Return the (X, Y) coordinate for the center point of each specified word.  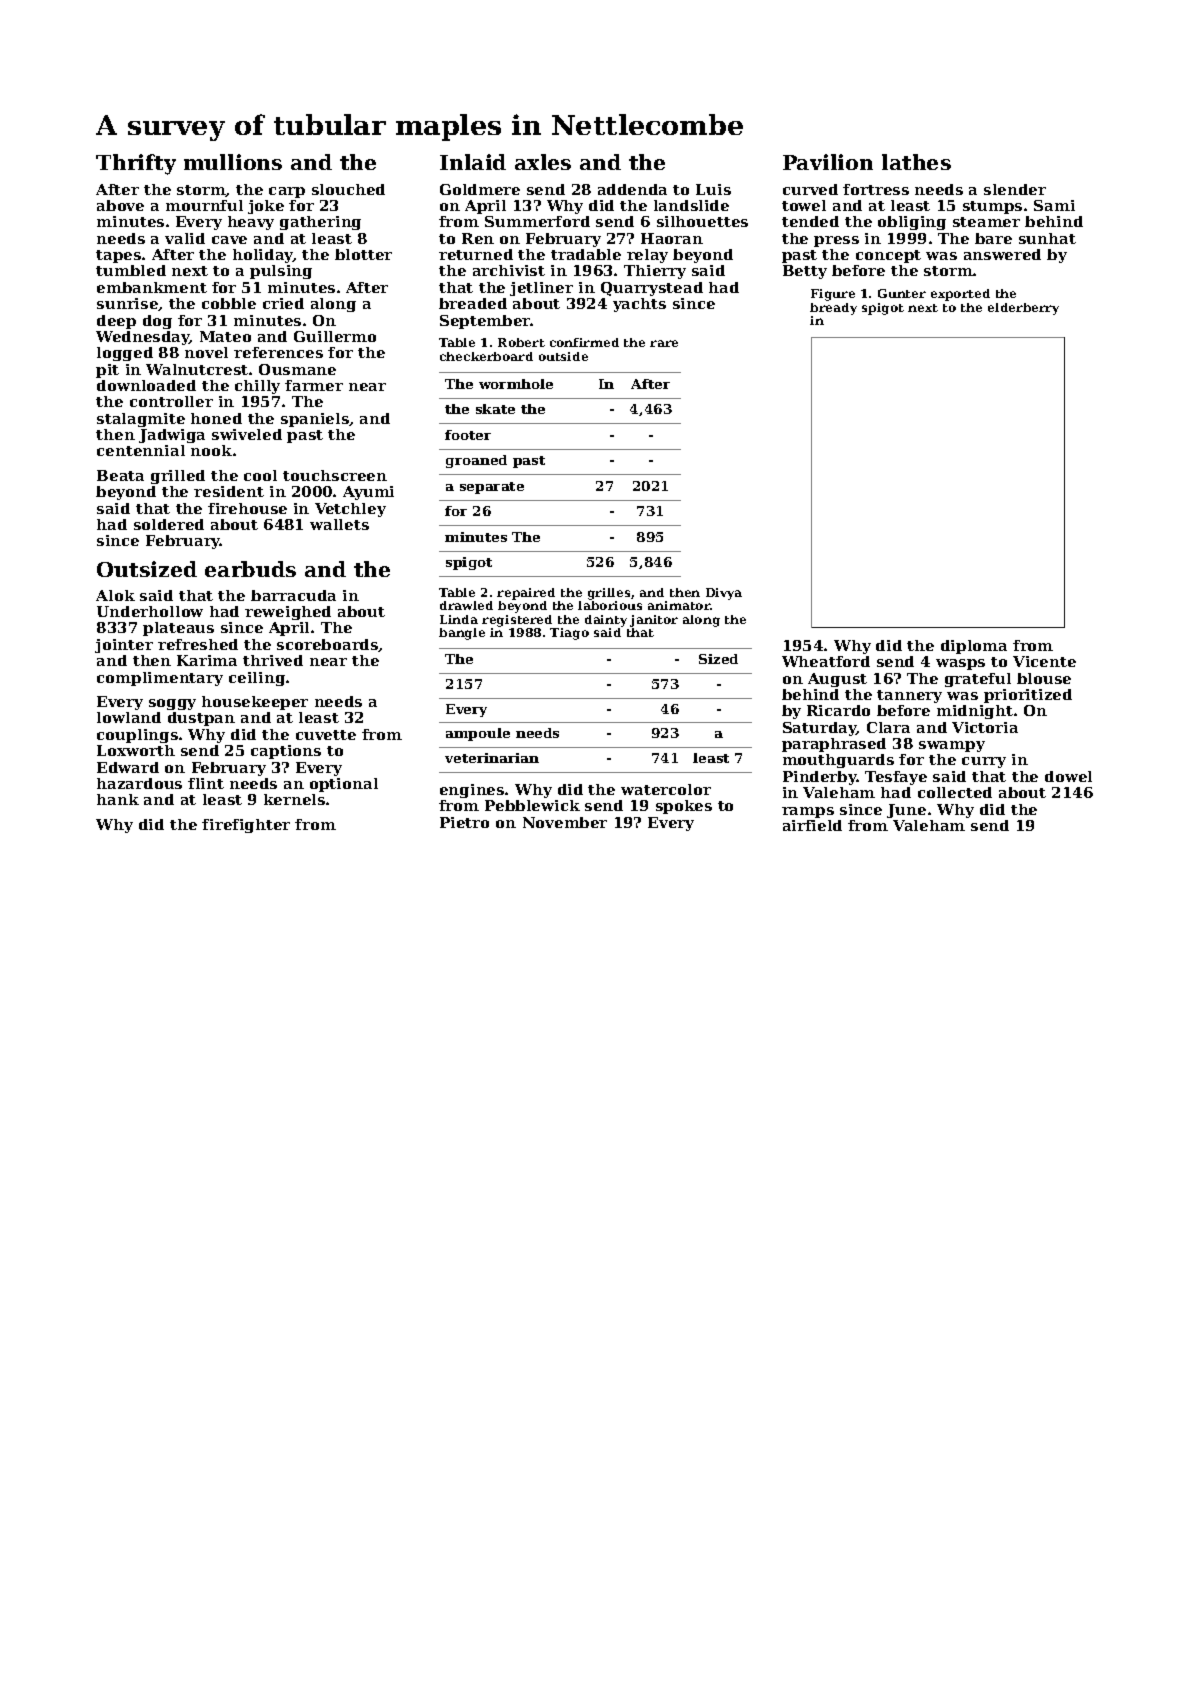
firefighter (246, 826)
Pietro (464, 822)
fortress (876, 189)
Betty (805, 272)
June (906, 811)
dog (157, 322)
